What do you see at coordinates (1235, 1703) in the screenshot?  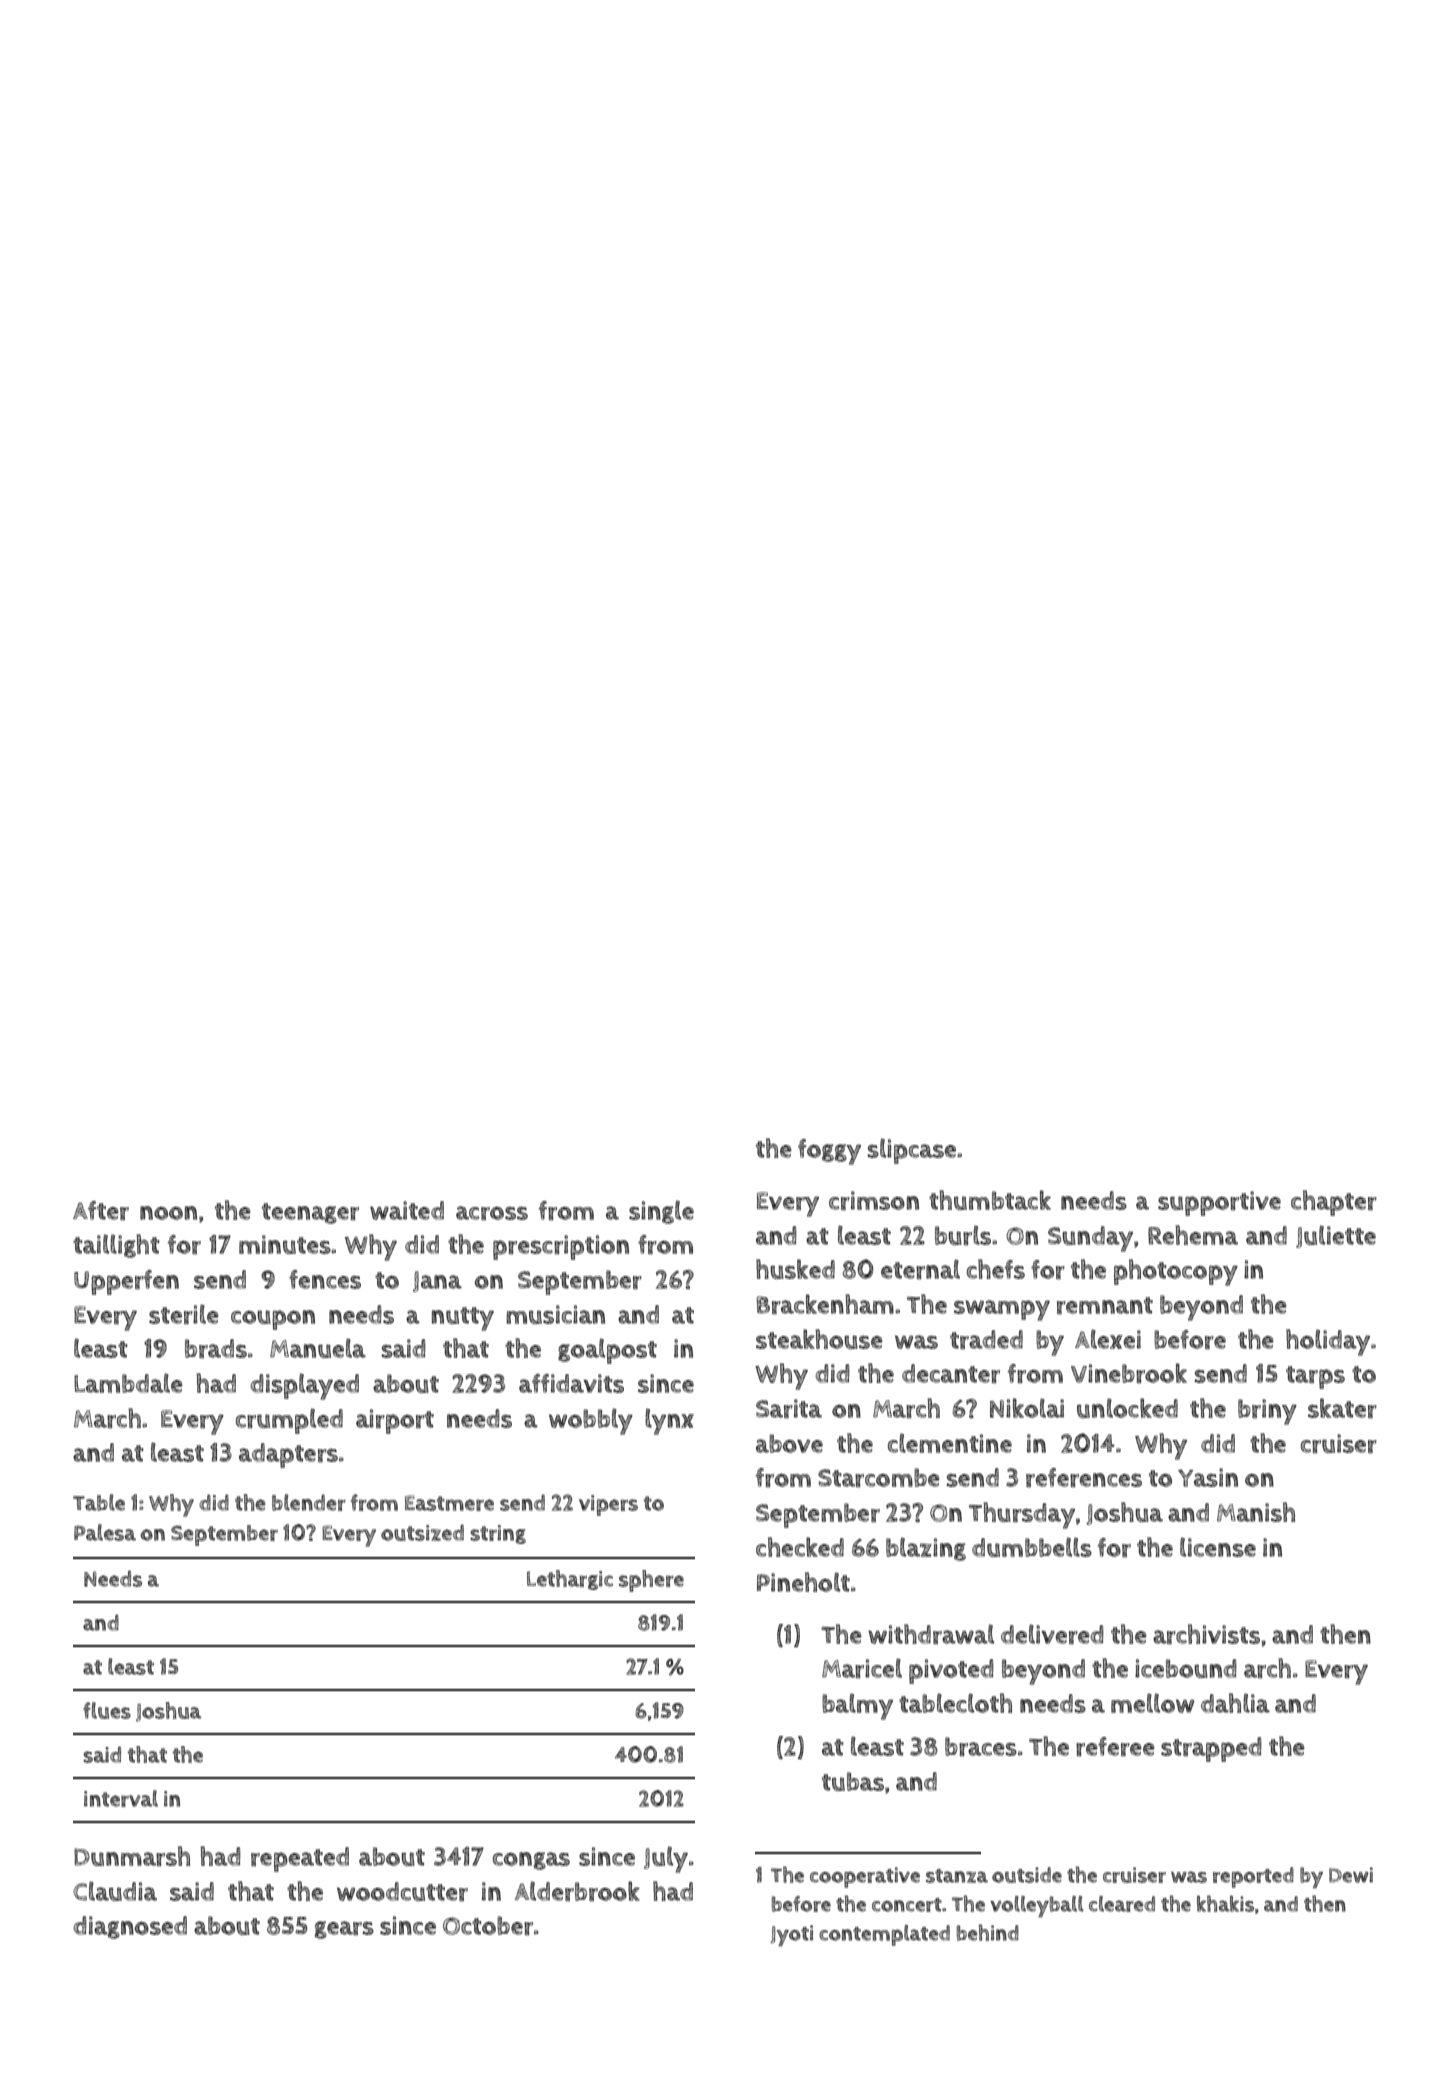 I see `dahlia` at bounding box center [1235, 1703].
